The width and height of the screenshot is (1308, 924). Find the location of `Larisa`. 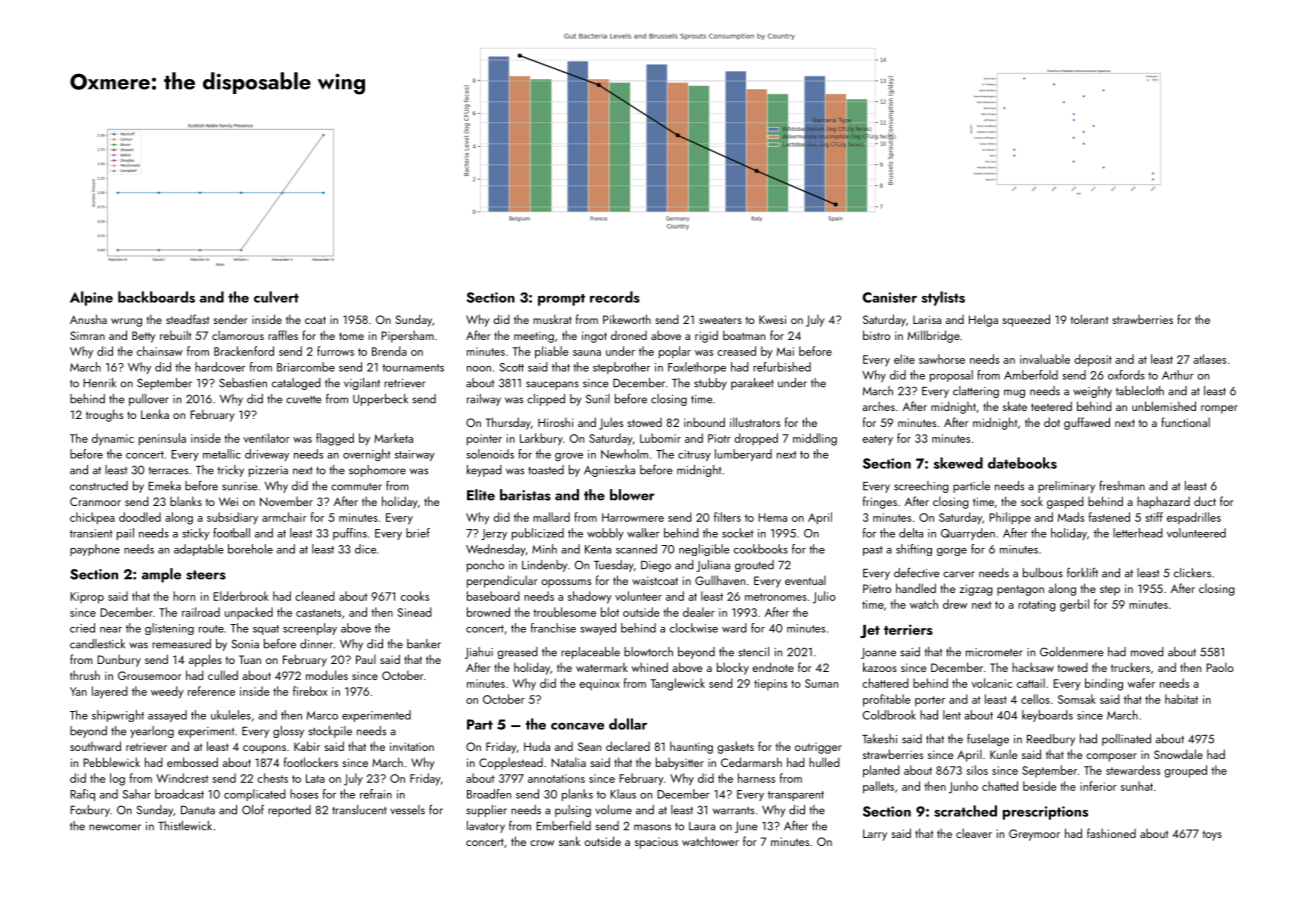

Larisa is located at coordinates (927, 319).
